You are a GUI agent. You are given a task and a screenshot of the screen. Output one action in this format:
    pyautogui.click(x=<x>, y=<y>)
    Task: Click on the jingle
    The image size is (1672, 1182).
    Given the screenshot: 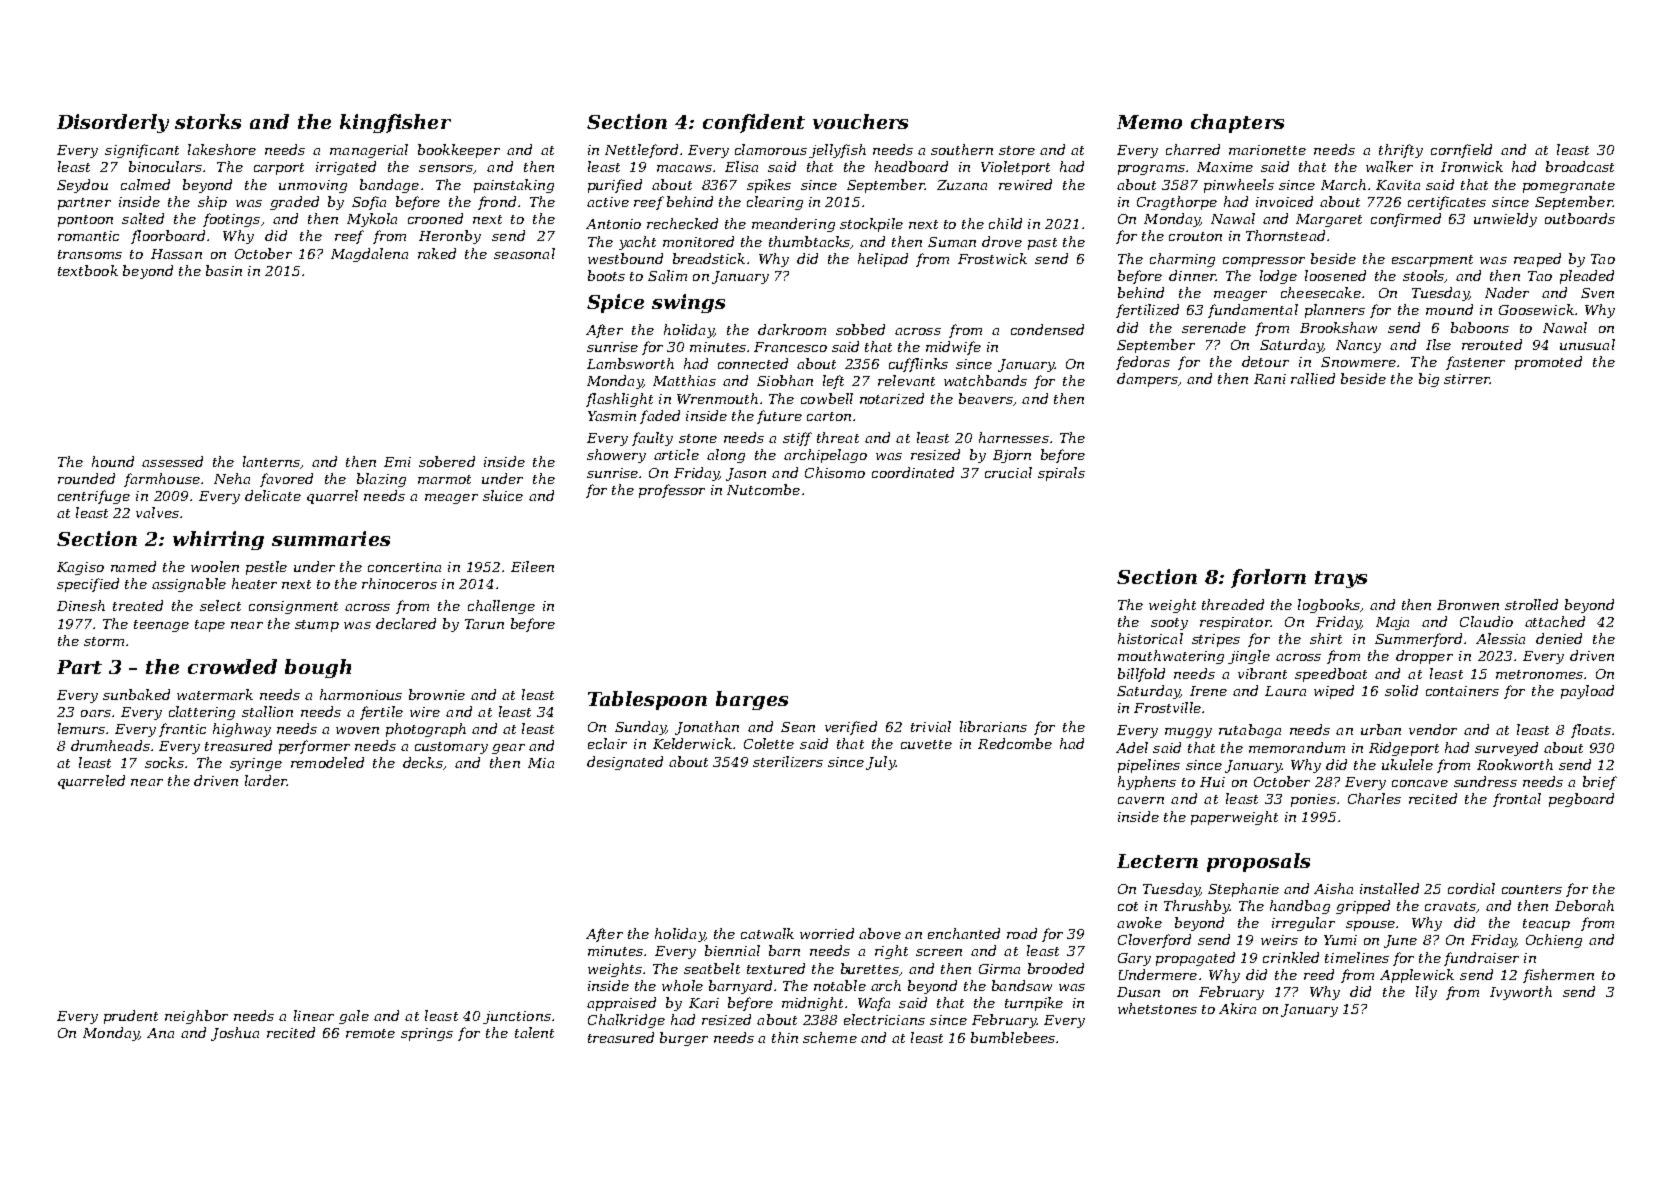 What is the action you would take?
    pyautogui.click(x=1249, y=657)
